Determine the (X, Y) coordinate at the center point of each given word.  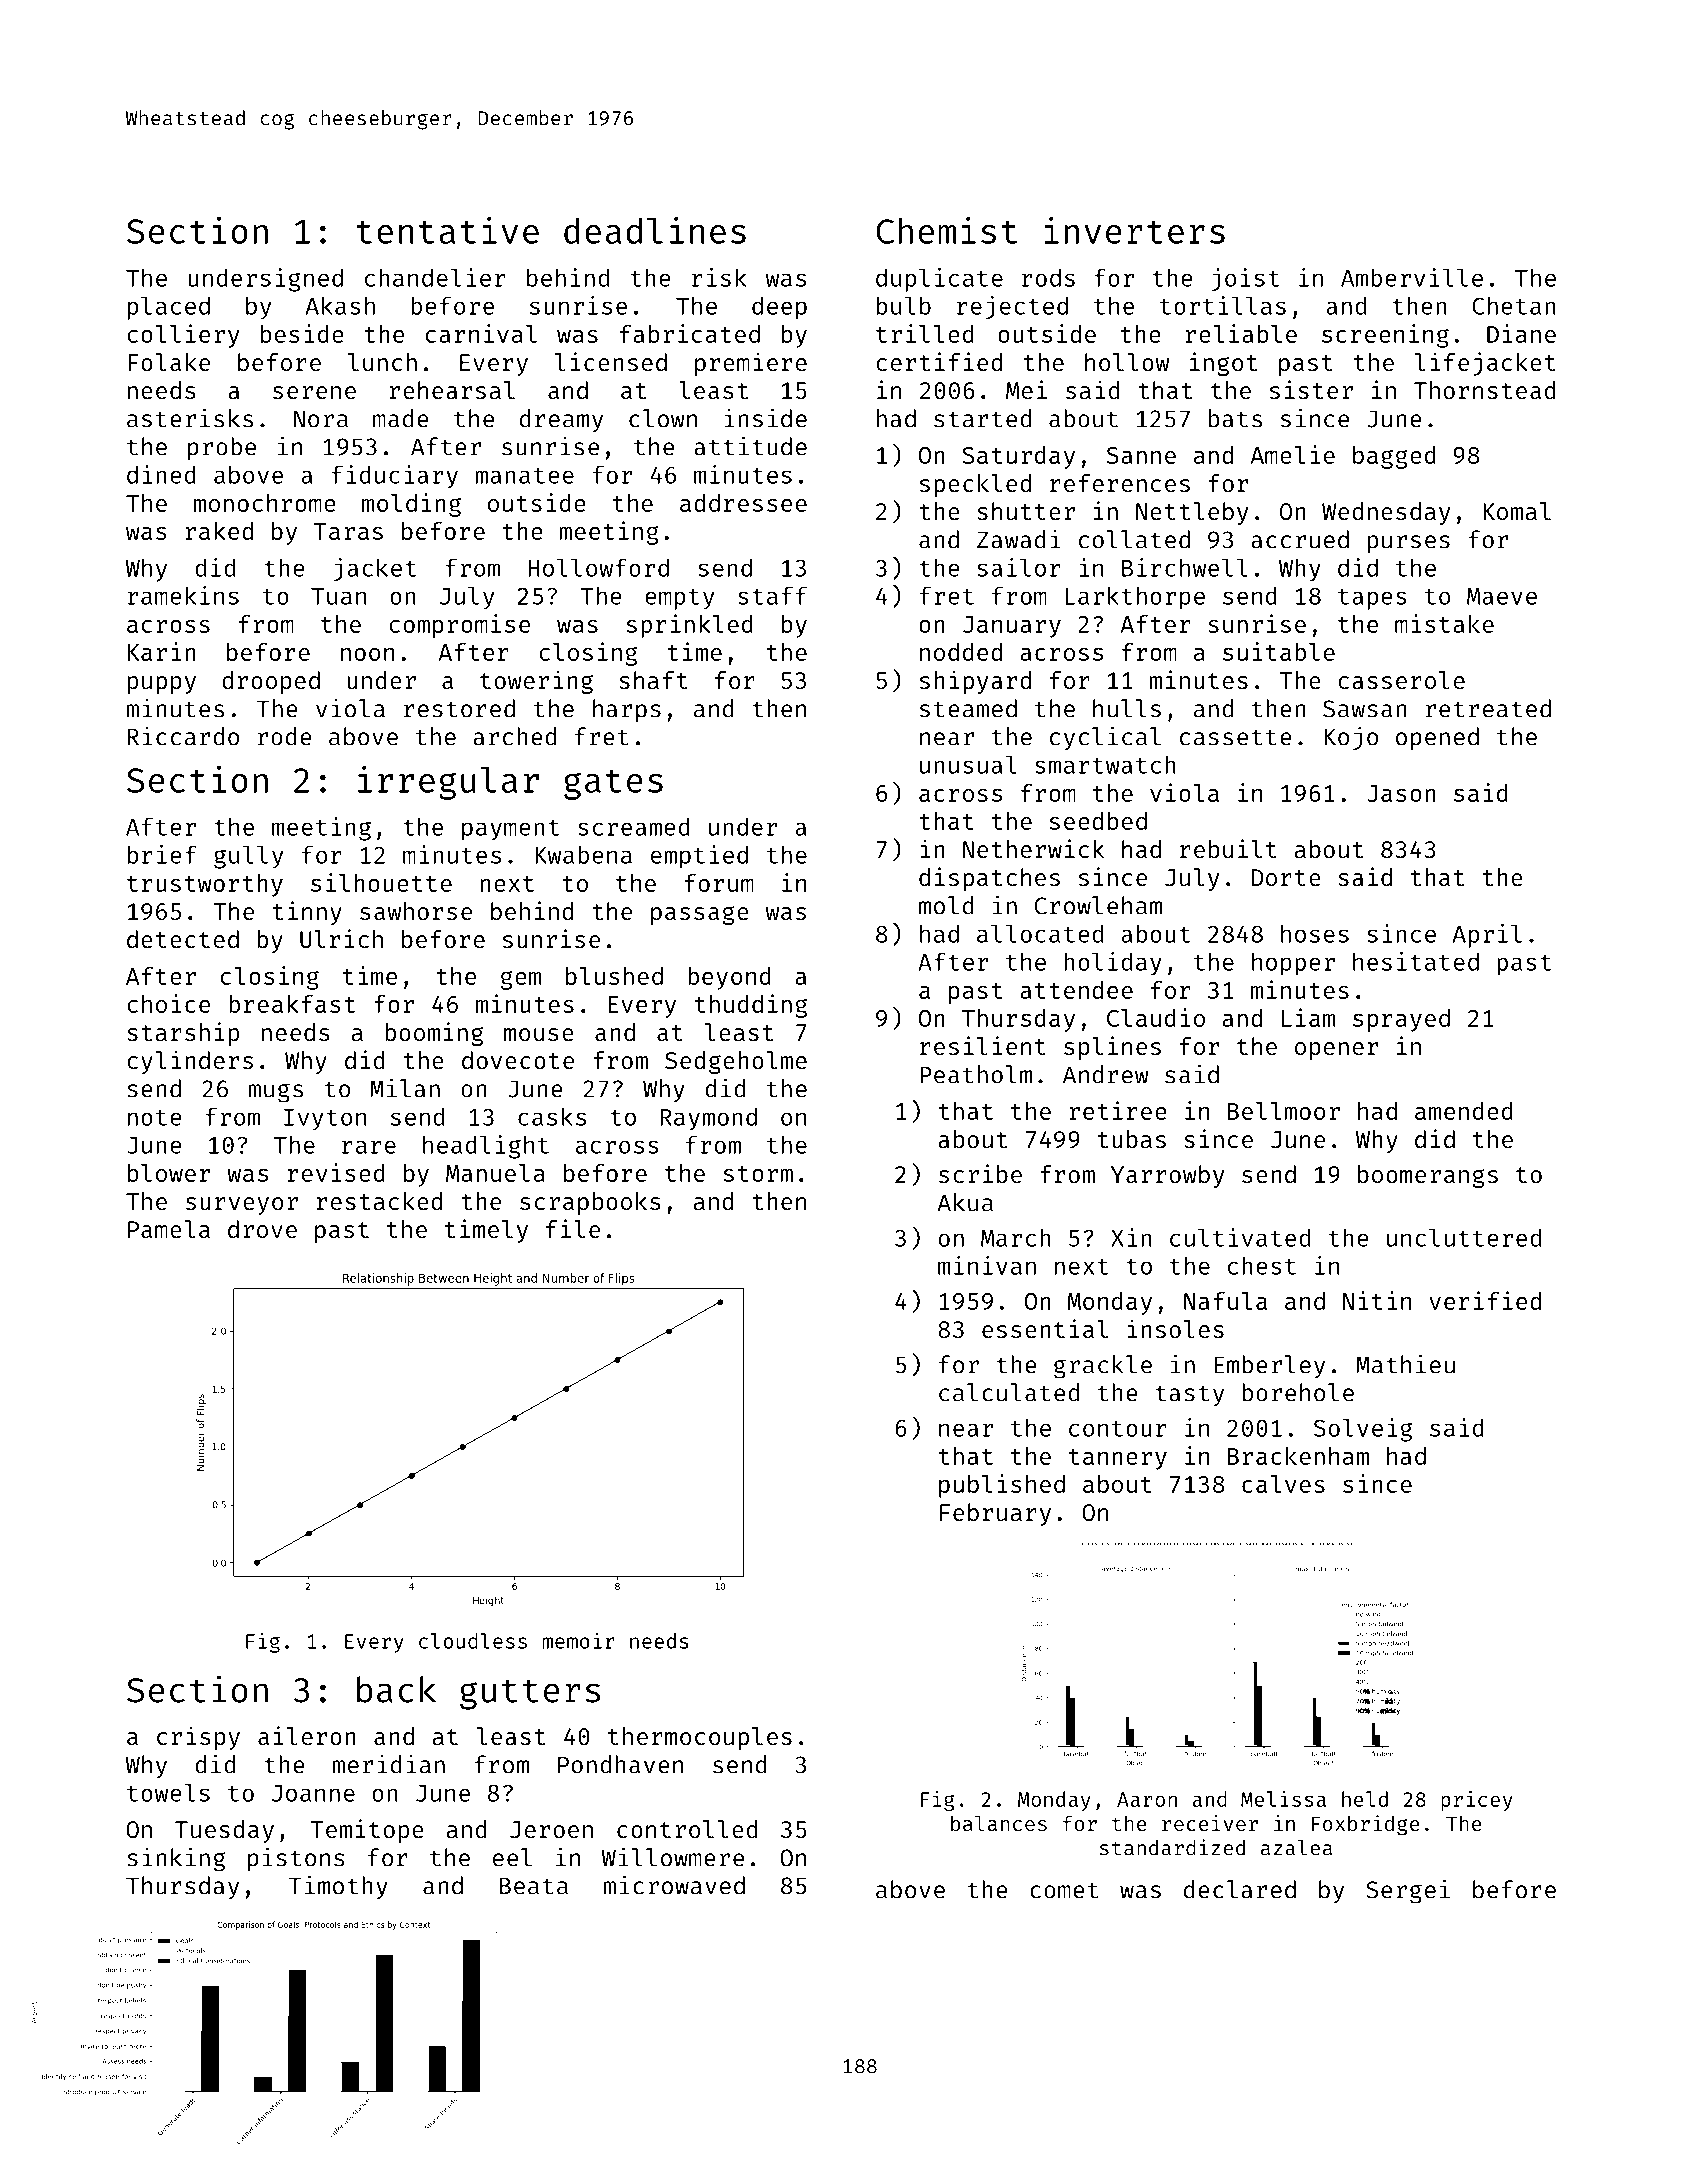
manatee (524, 476)
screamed (634, 826)
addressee (743, 503)
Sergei (1408, 1891)
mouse (539, 1034)
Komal (1517, 511)
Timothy (338, 1887)
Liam (1308, 1017)
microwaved (674, 1885)
